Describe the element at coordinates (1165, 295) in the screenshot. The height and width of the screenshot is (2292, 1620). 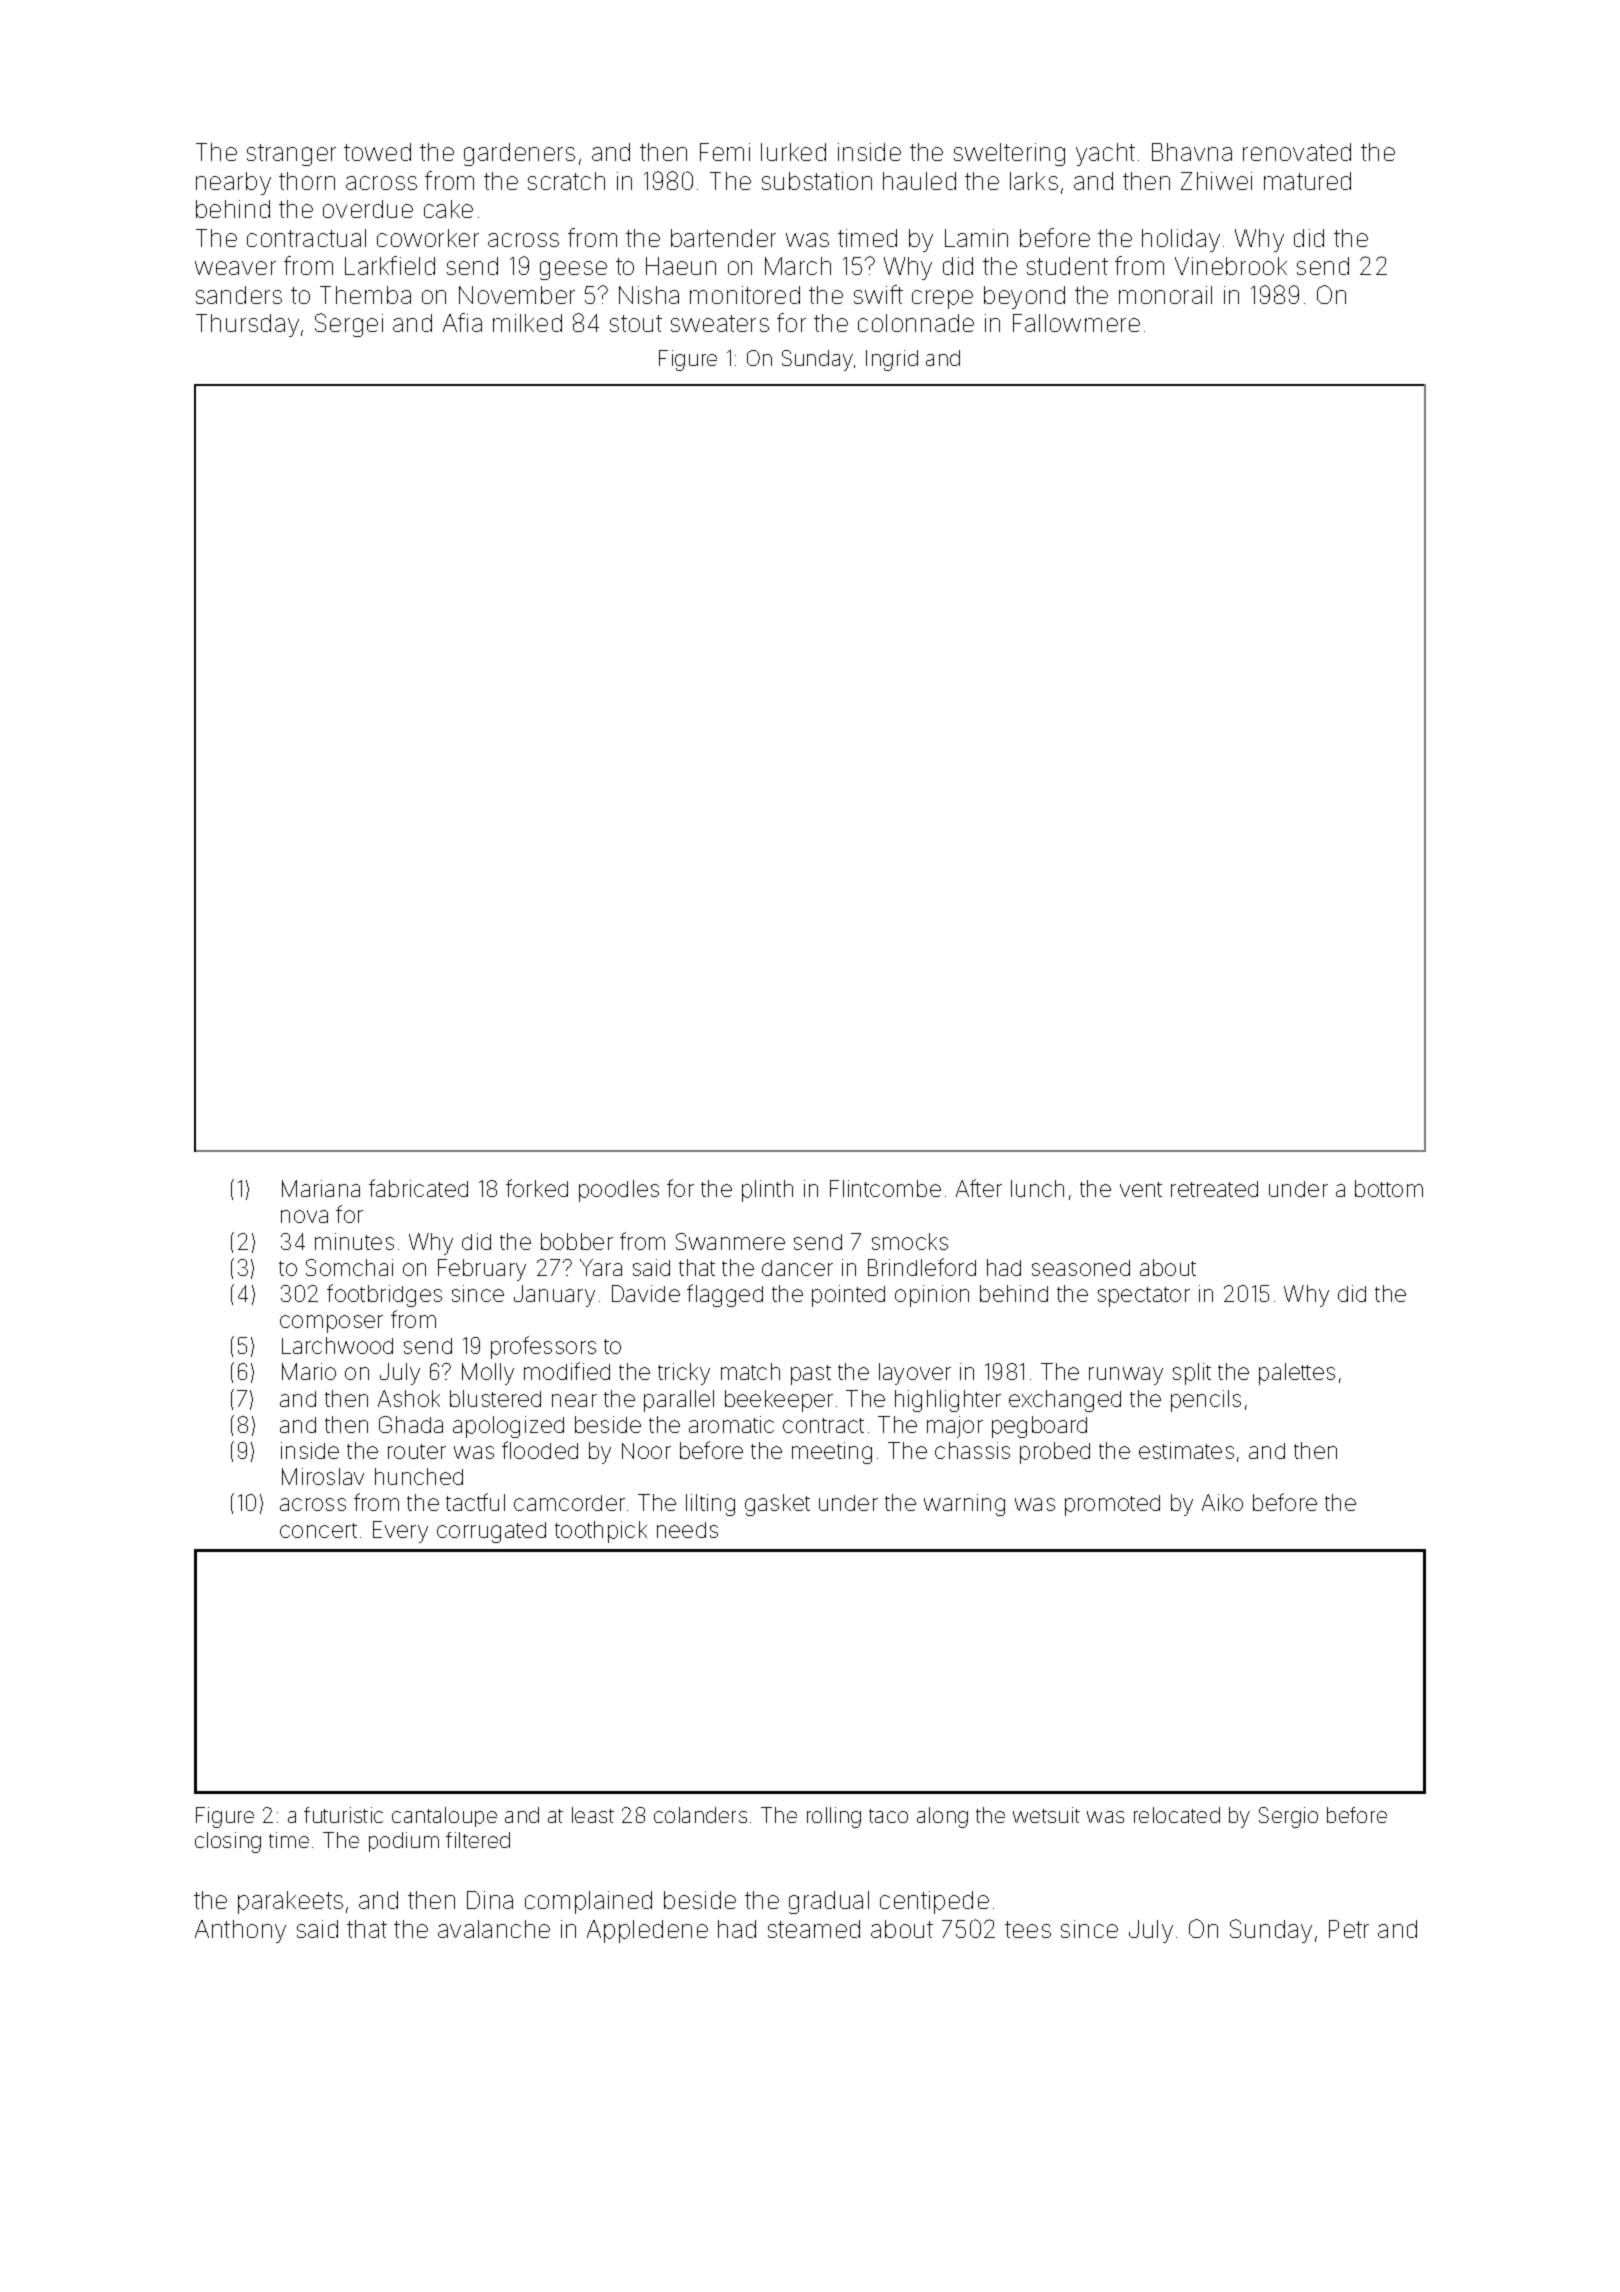
I see `monorail` at that location.
